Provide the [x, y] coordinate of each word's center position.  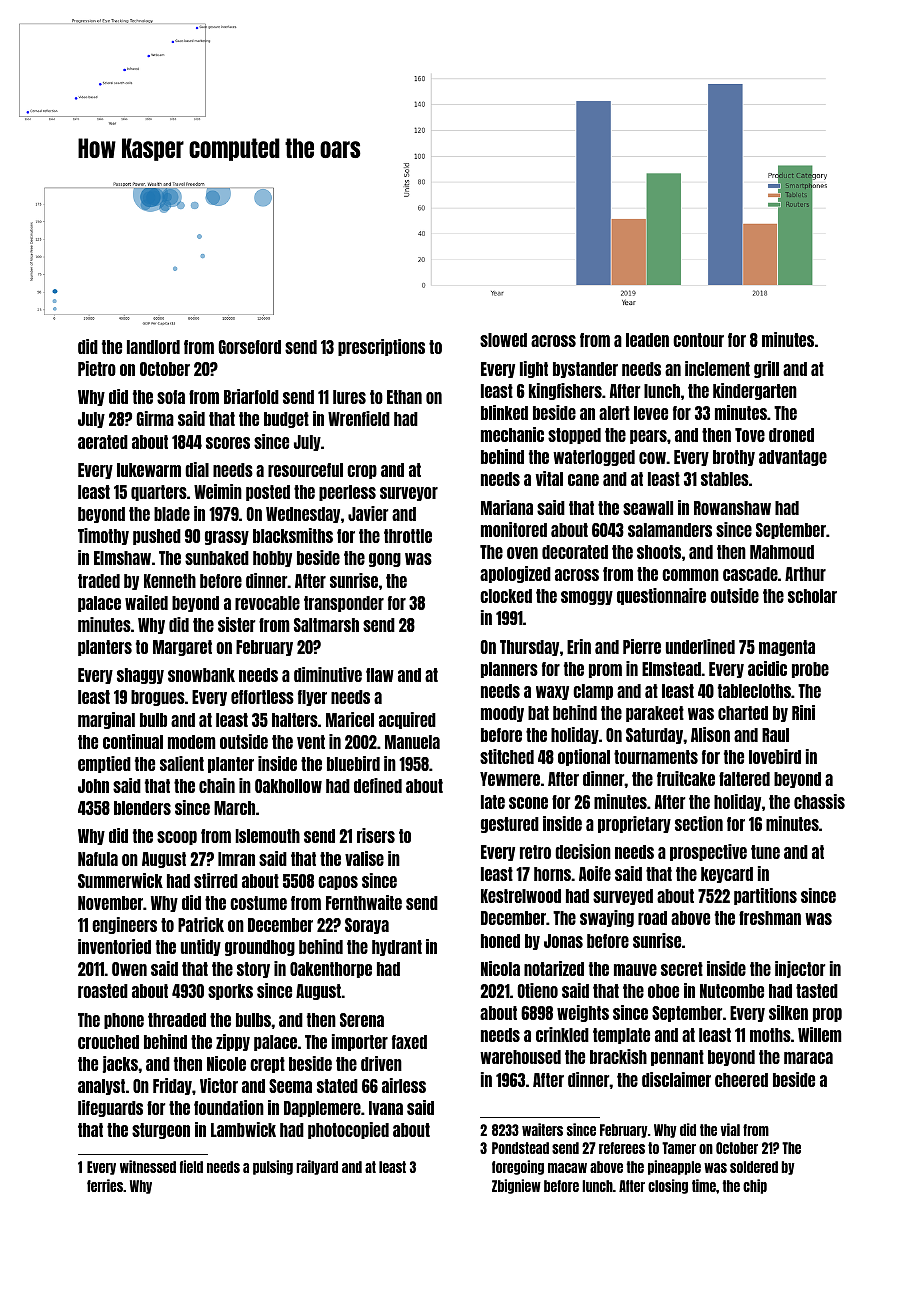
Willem [820, 1034]
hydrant [397, 948]
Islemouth [267, 836]
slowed [503, 340]
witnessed [148, 1166]
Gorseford [249, 347]
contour [698, 340]
